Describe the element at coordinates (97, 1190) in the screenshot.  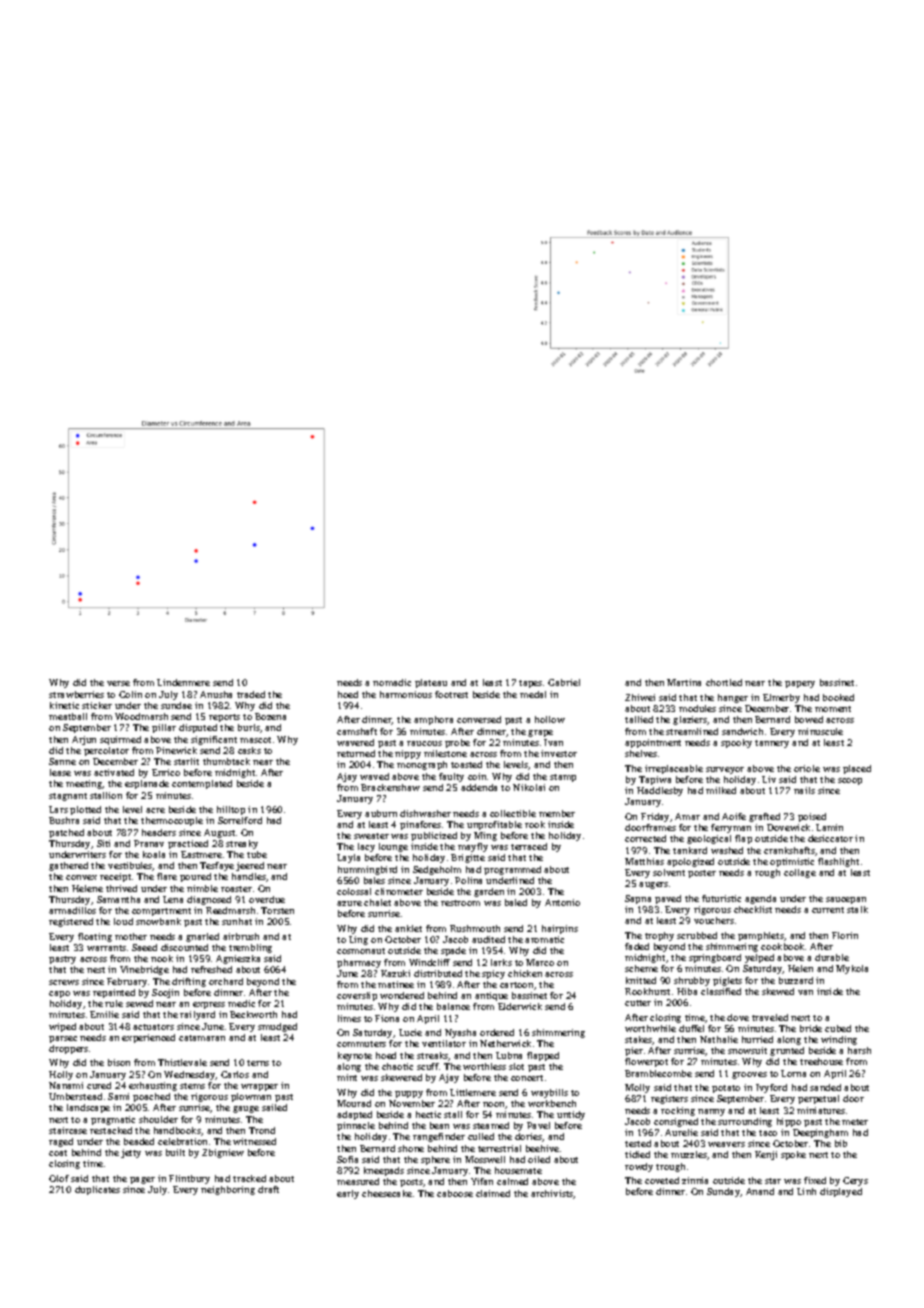
I see `duplicates` at that location.
